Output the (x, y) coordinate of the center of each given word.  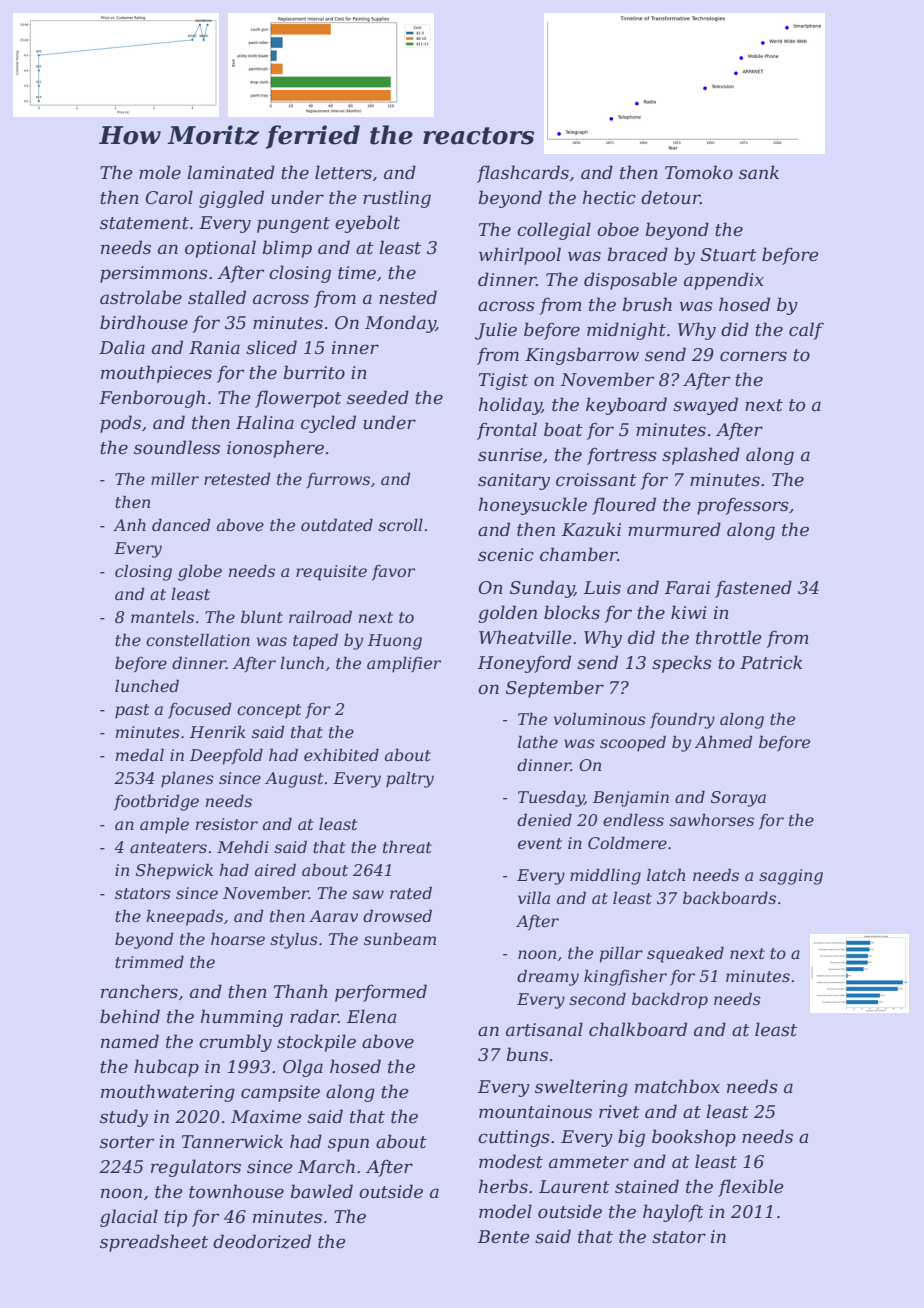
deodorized (262, 1241)
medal (140, 754)
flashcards (523, 174)
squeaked (685, 954)
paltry (410, 779)
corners (753, 356)
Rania (214, 347)
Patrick (771, 662)
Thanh (301, 991)
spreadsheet (154, 1243)
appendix (724, 281)
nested (408, 297)
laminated (231, 172)
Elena (371, 1016)
